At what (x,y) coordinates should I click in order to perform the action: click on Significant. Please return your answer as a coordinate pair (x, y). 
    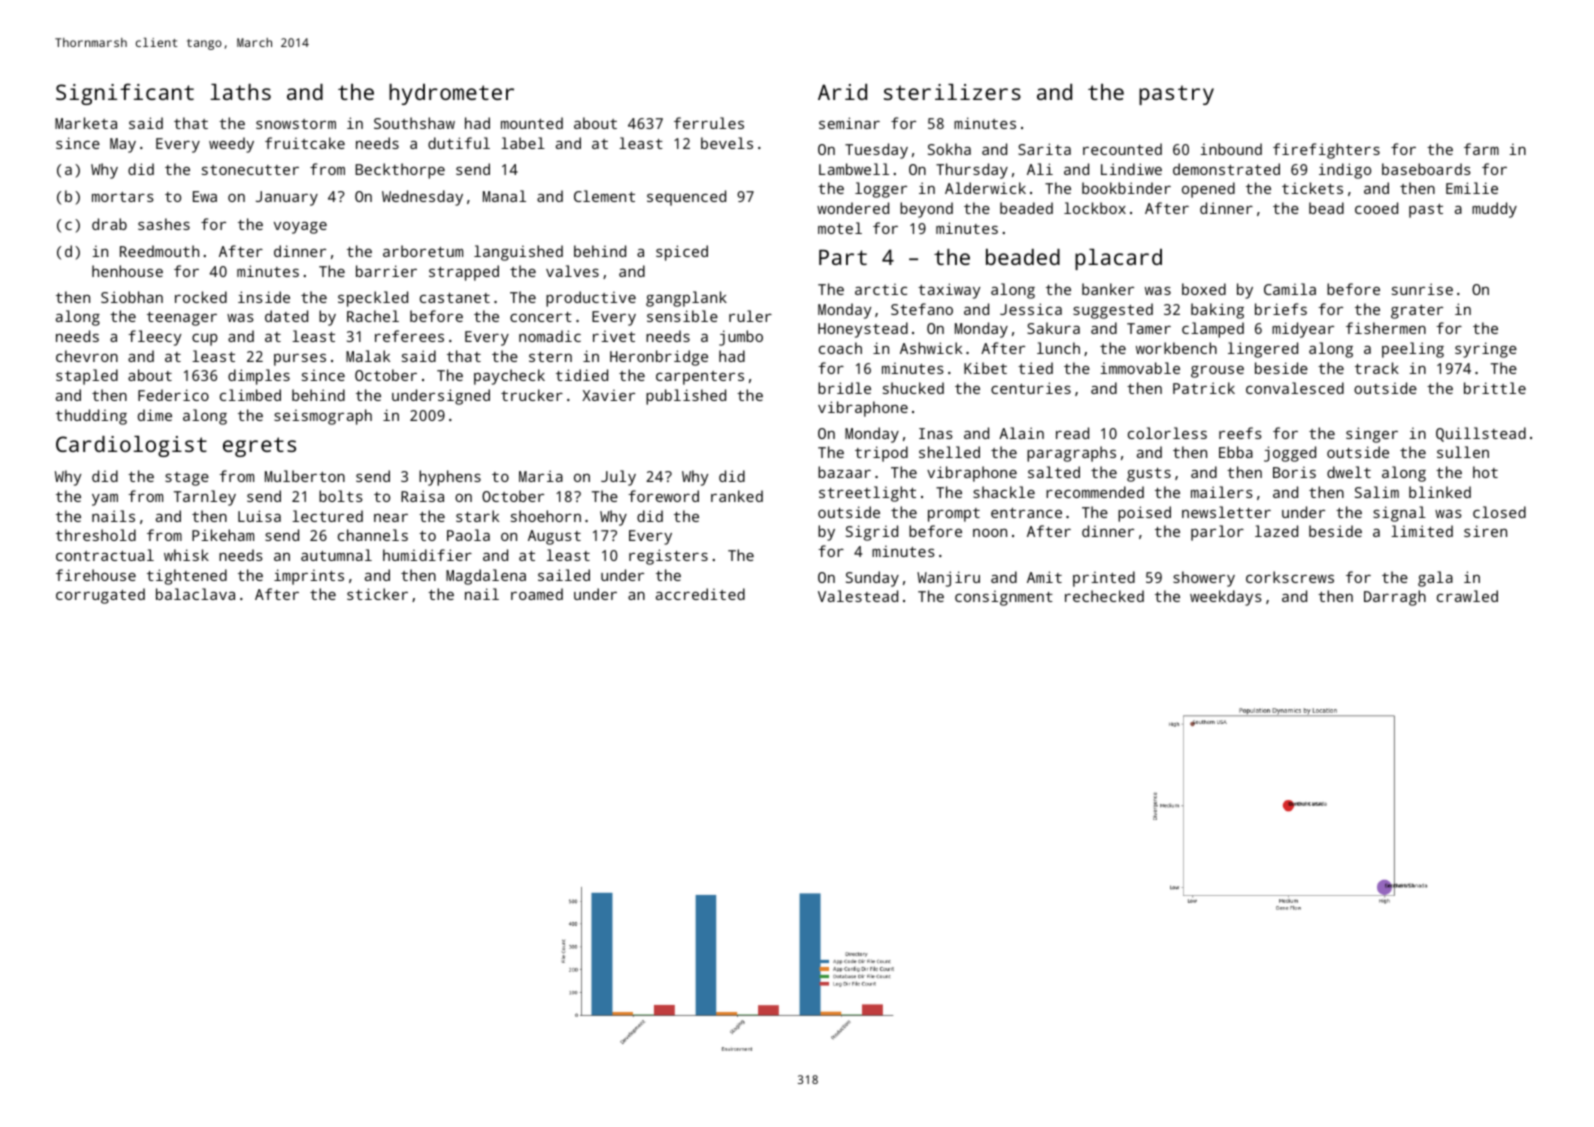
    Looking at the image, I should click on (125, 94).
